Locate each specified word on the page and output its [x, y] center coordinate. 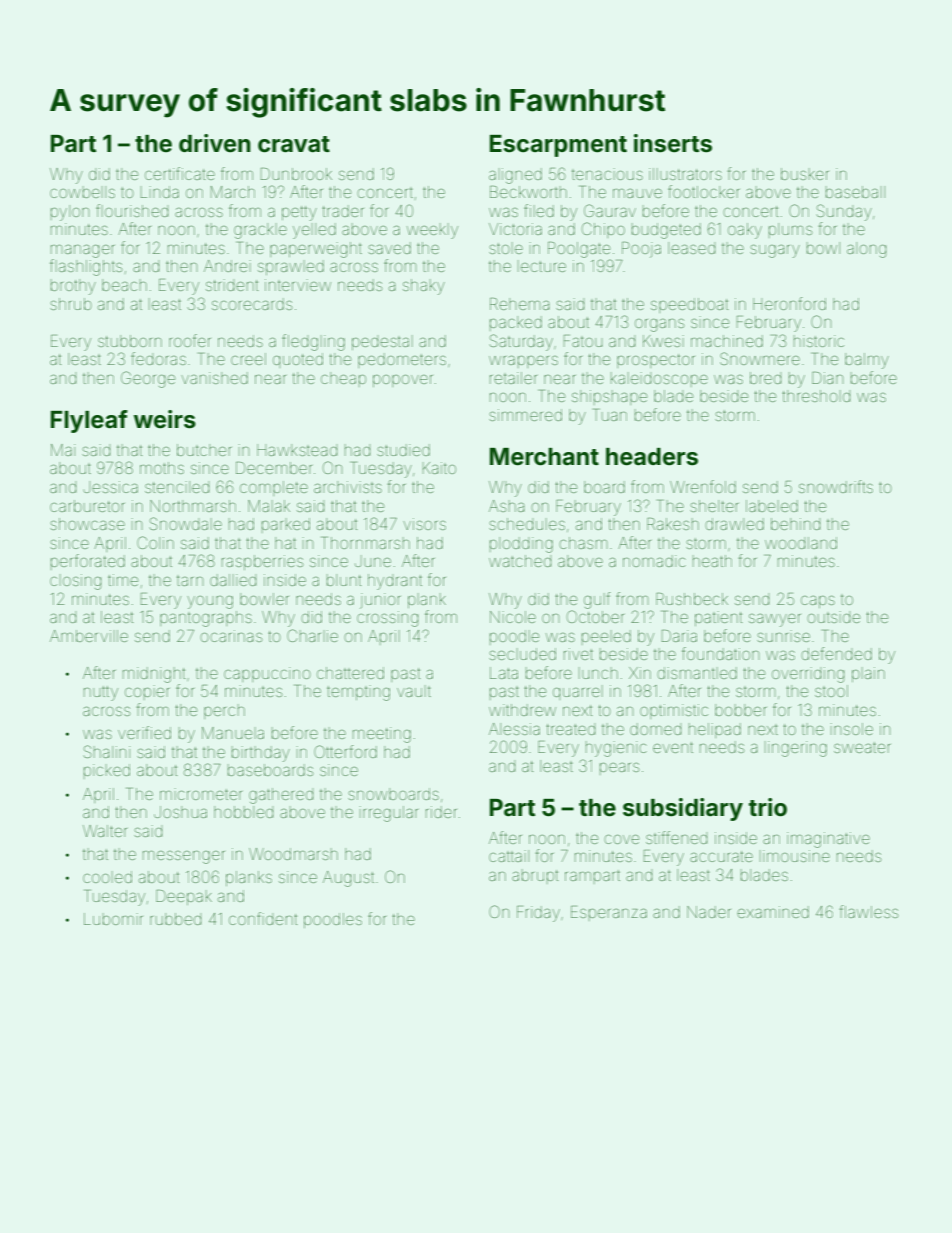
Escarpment [558, 146]
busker [805, 174]
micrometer [201, 794]
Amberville [89, 636]
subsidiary [683, 809]
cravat [294, 144]
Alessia [514, 729]
